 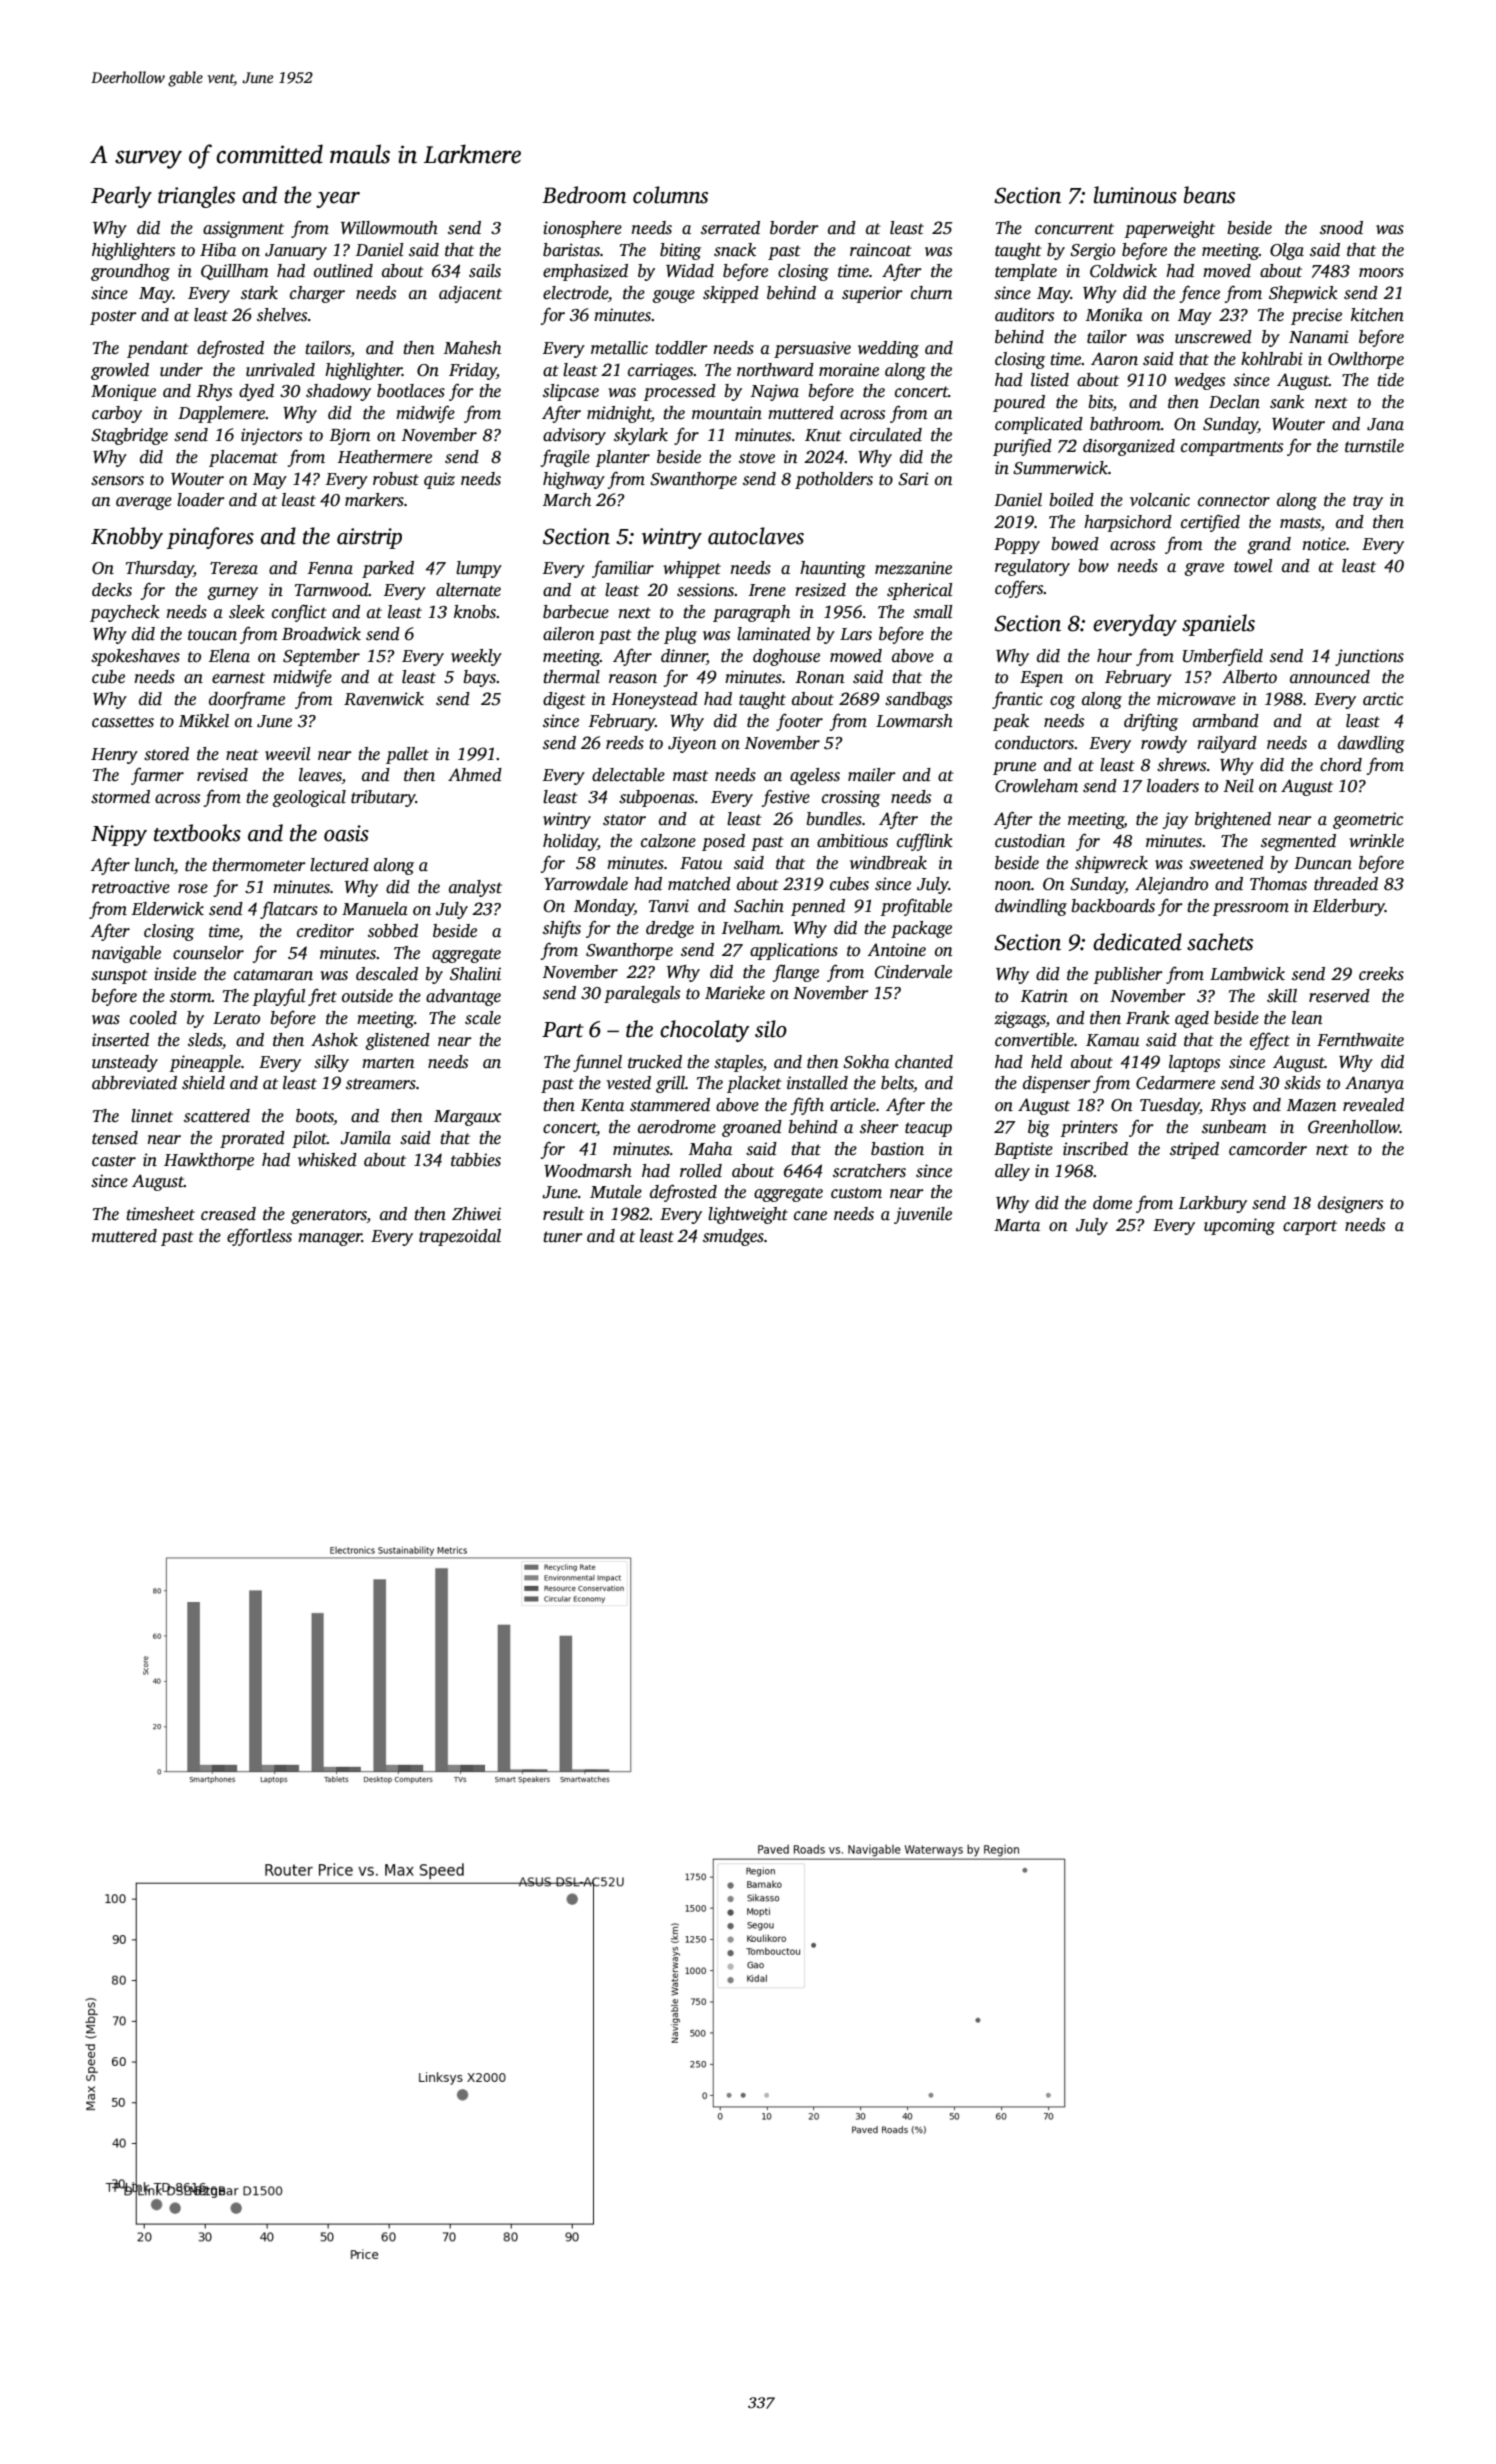 What do you see at coordinates (1209, 195) in the image?
I see `beans` at bounding box center [1209, 195].
